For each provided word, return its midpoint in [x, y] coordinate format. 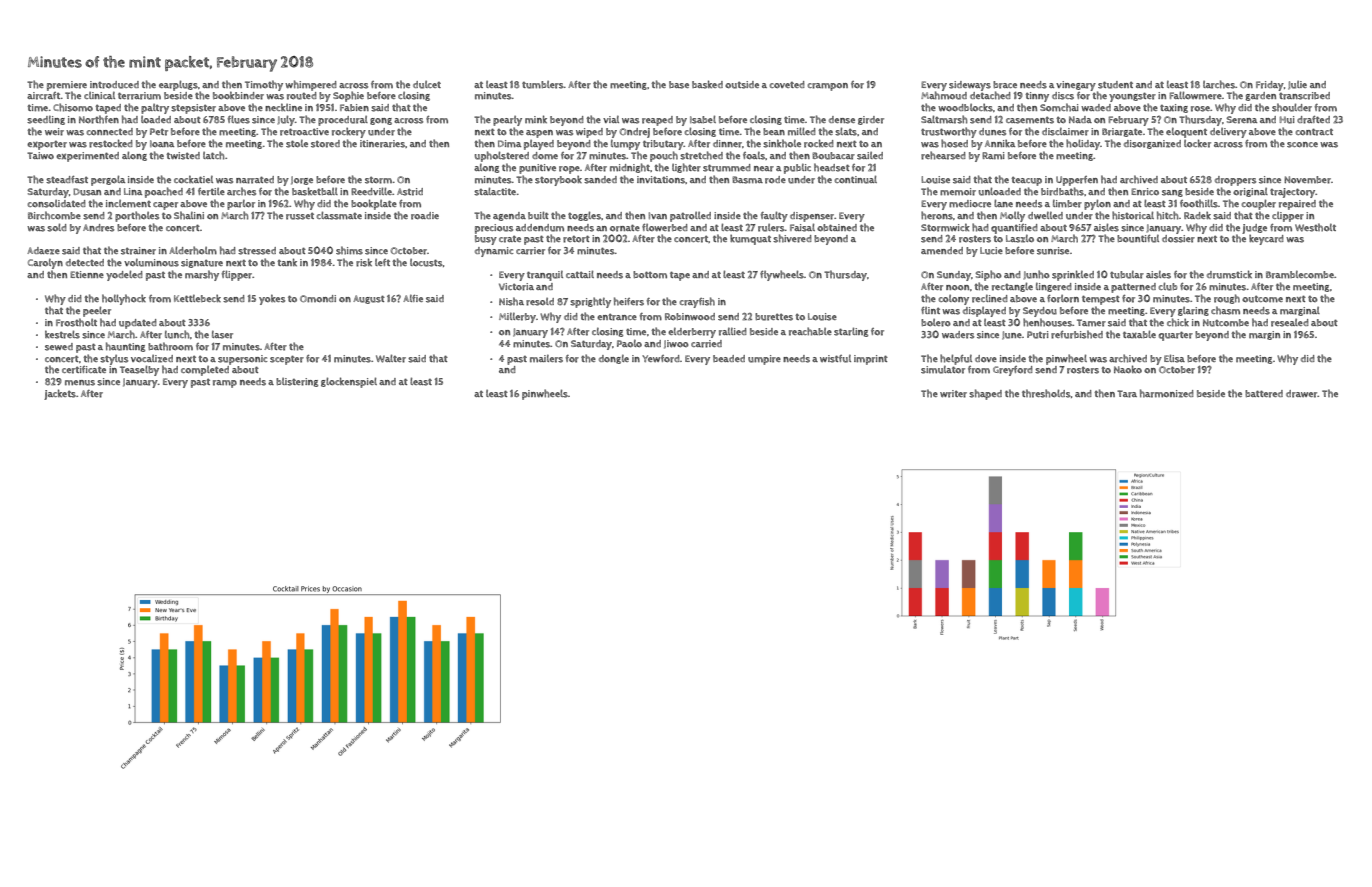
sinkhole [782, 143]
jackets [60, 394]
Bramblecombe [1300, 274]
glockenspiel [349, 382]
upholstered [502, 156]
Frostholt [76, 322]
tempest [1101, 300]
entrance [617, 317]
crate [510, 239]
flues [239, 119]
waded [1096, 107]
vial [611, 119]
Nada [1080, 119]
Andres [98, 228]
